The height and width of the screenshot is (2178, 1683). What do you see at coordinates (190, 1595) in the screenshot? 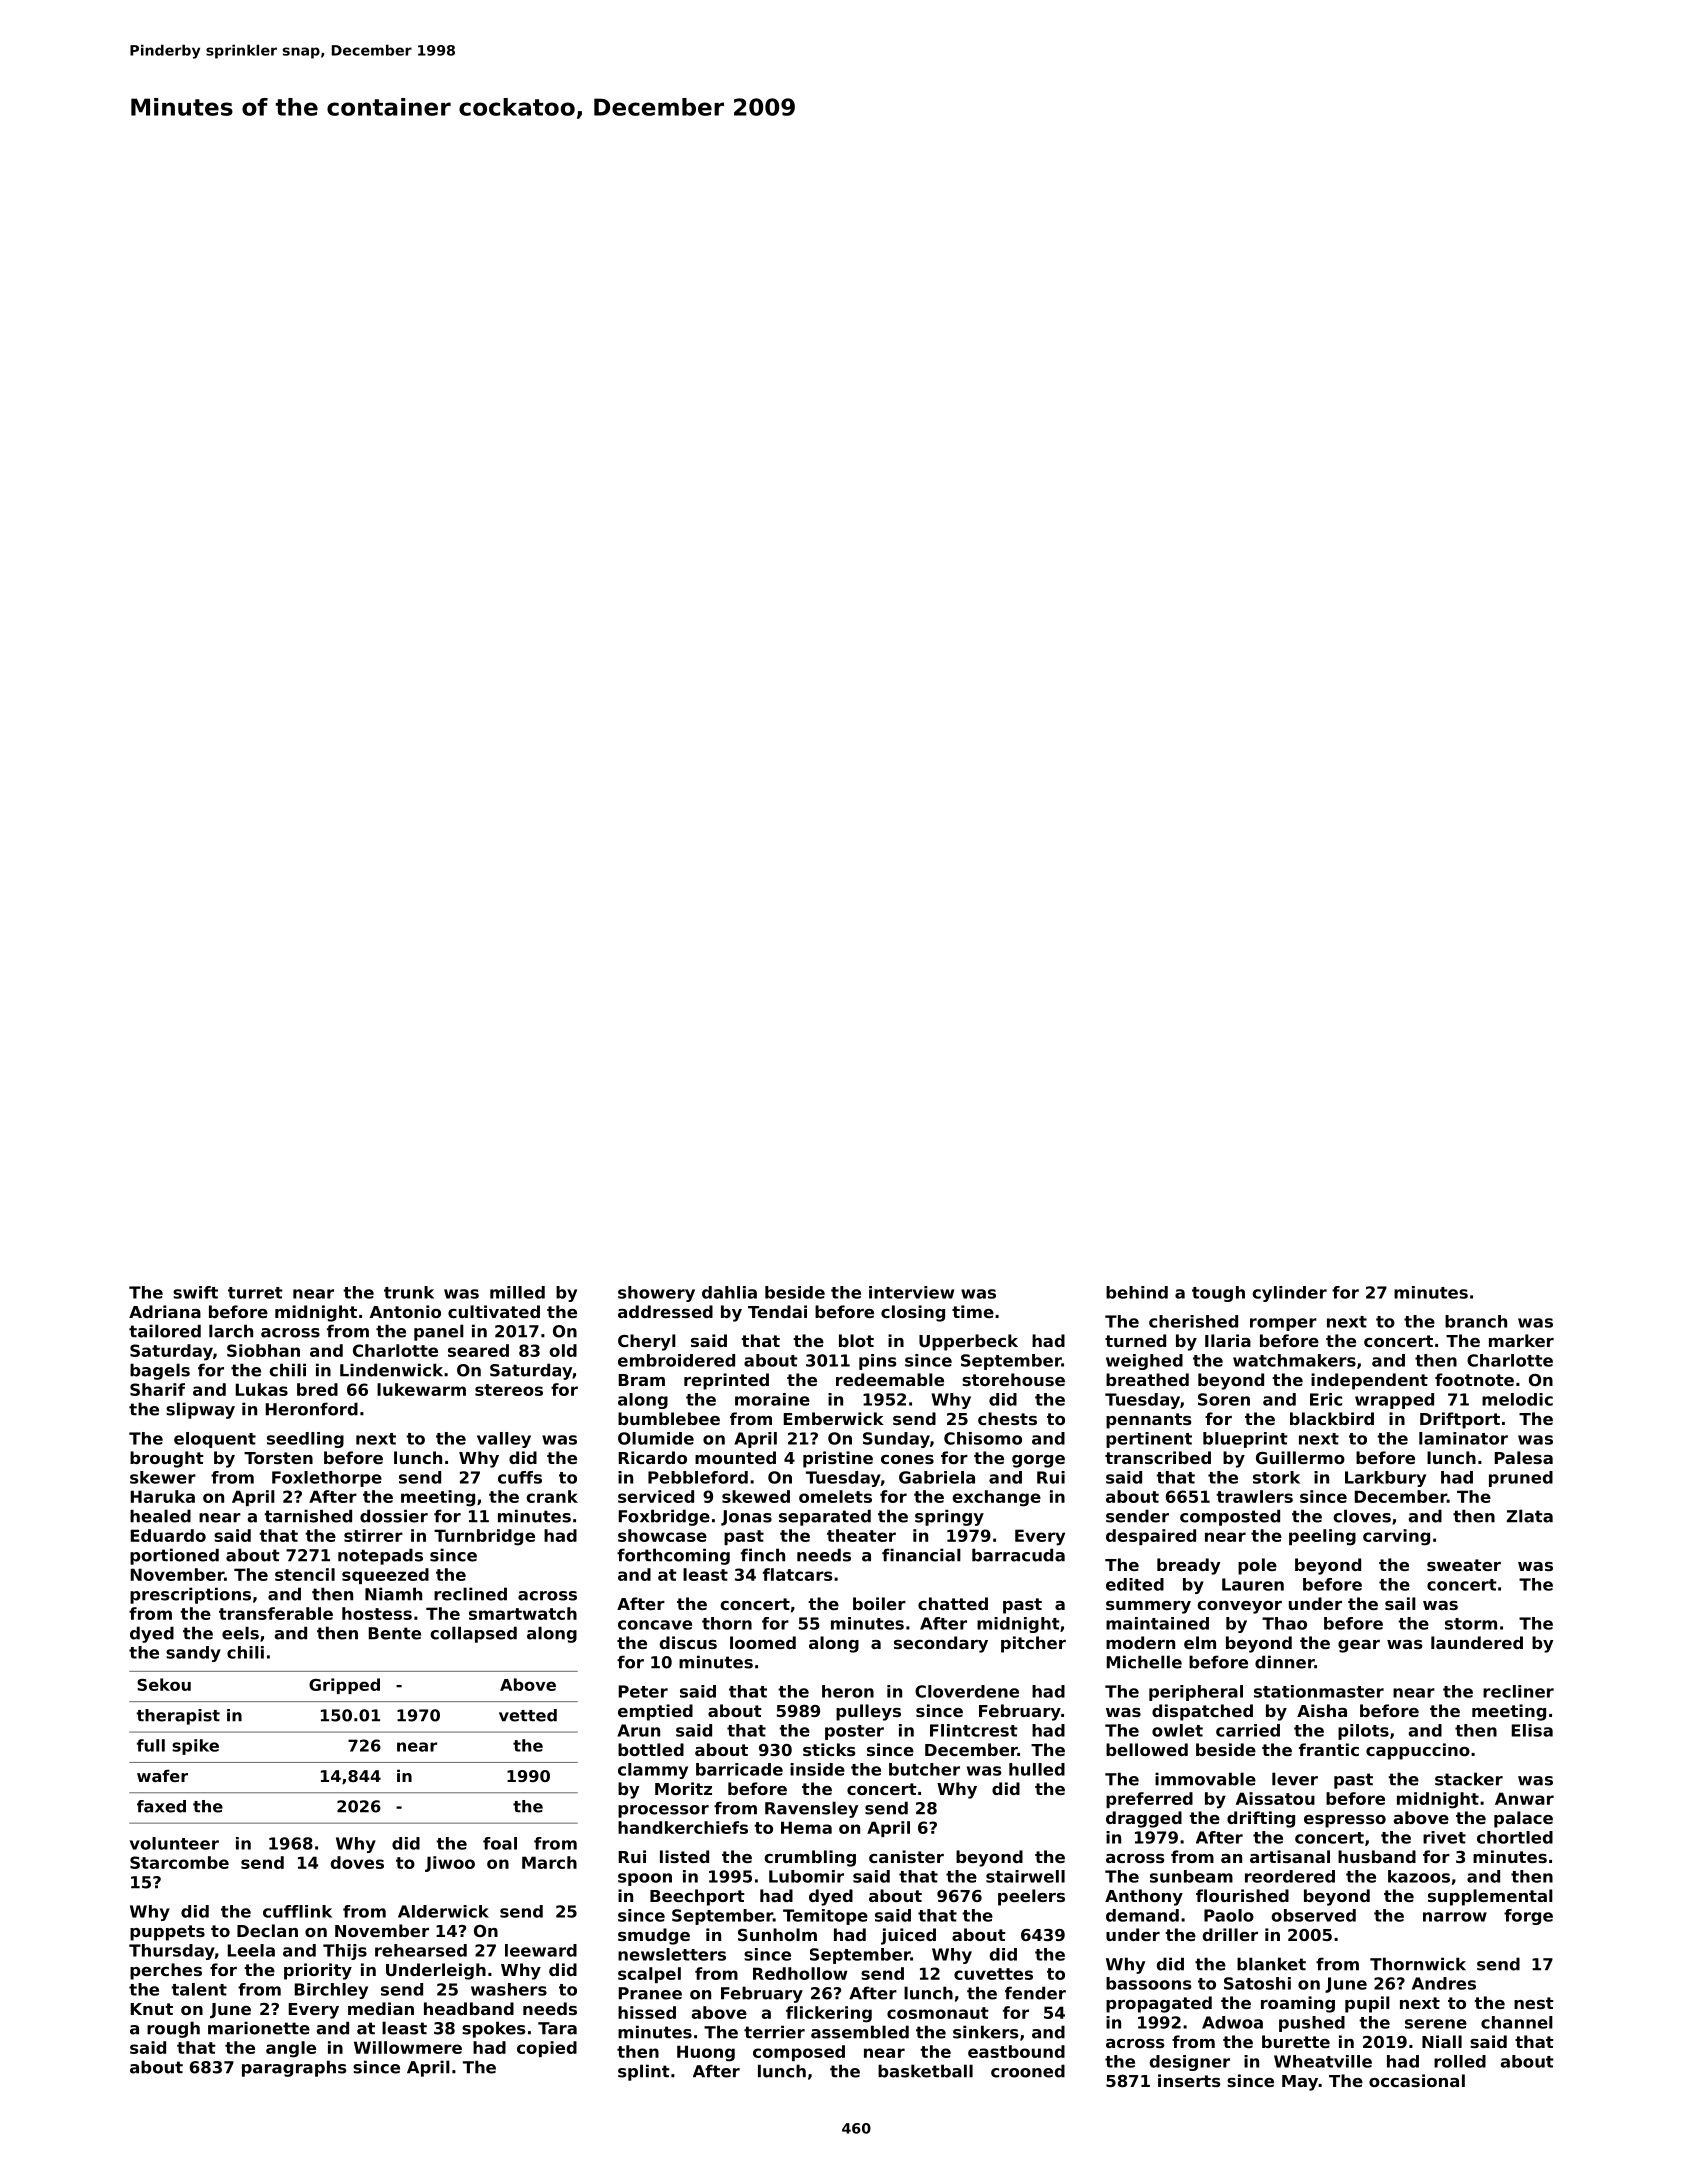
I see `prescriptions` at bounding box center [190, 1595].
